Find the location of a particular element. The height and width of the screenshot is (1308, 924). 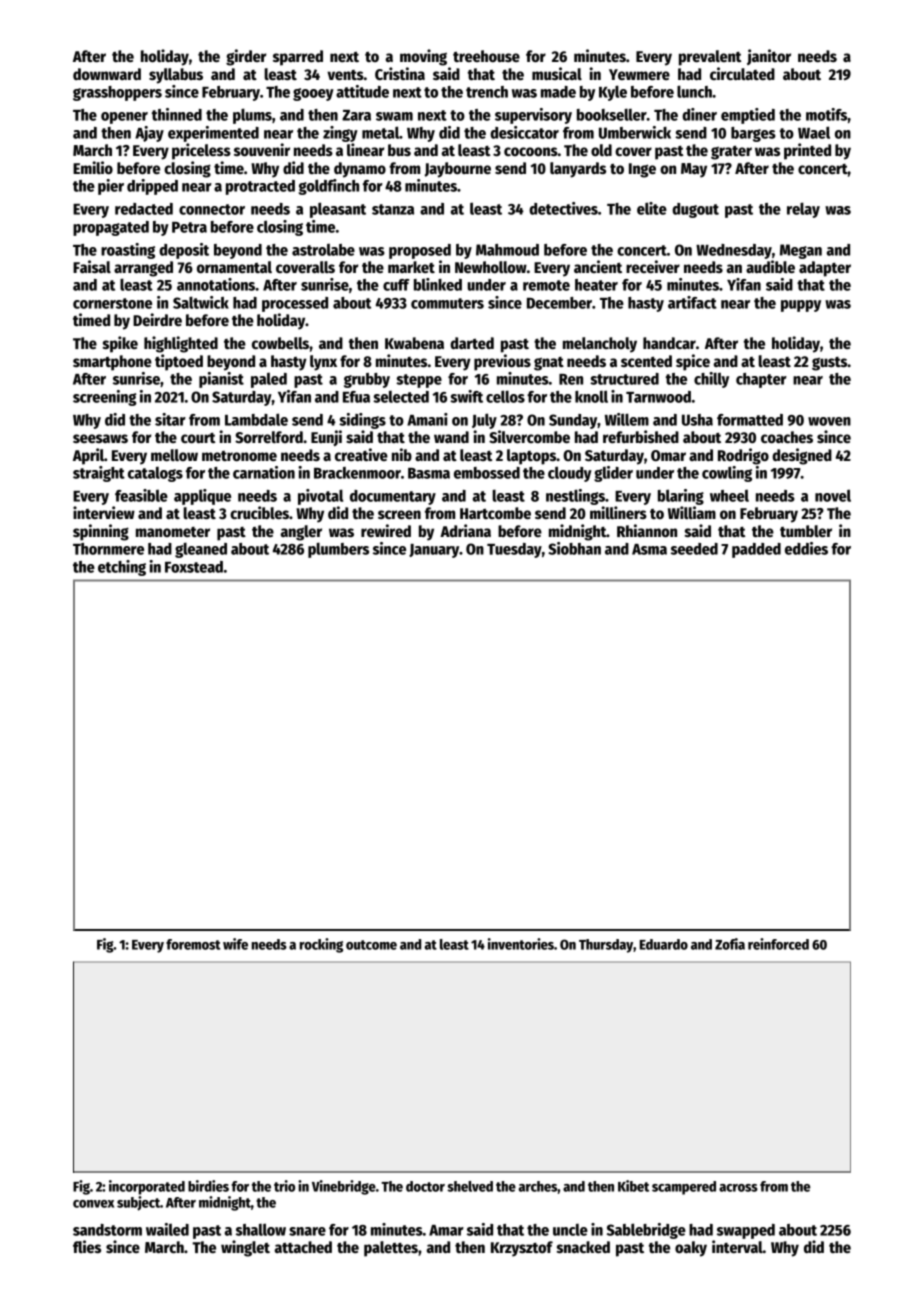

inventories is located at coordinates (521, 944).
